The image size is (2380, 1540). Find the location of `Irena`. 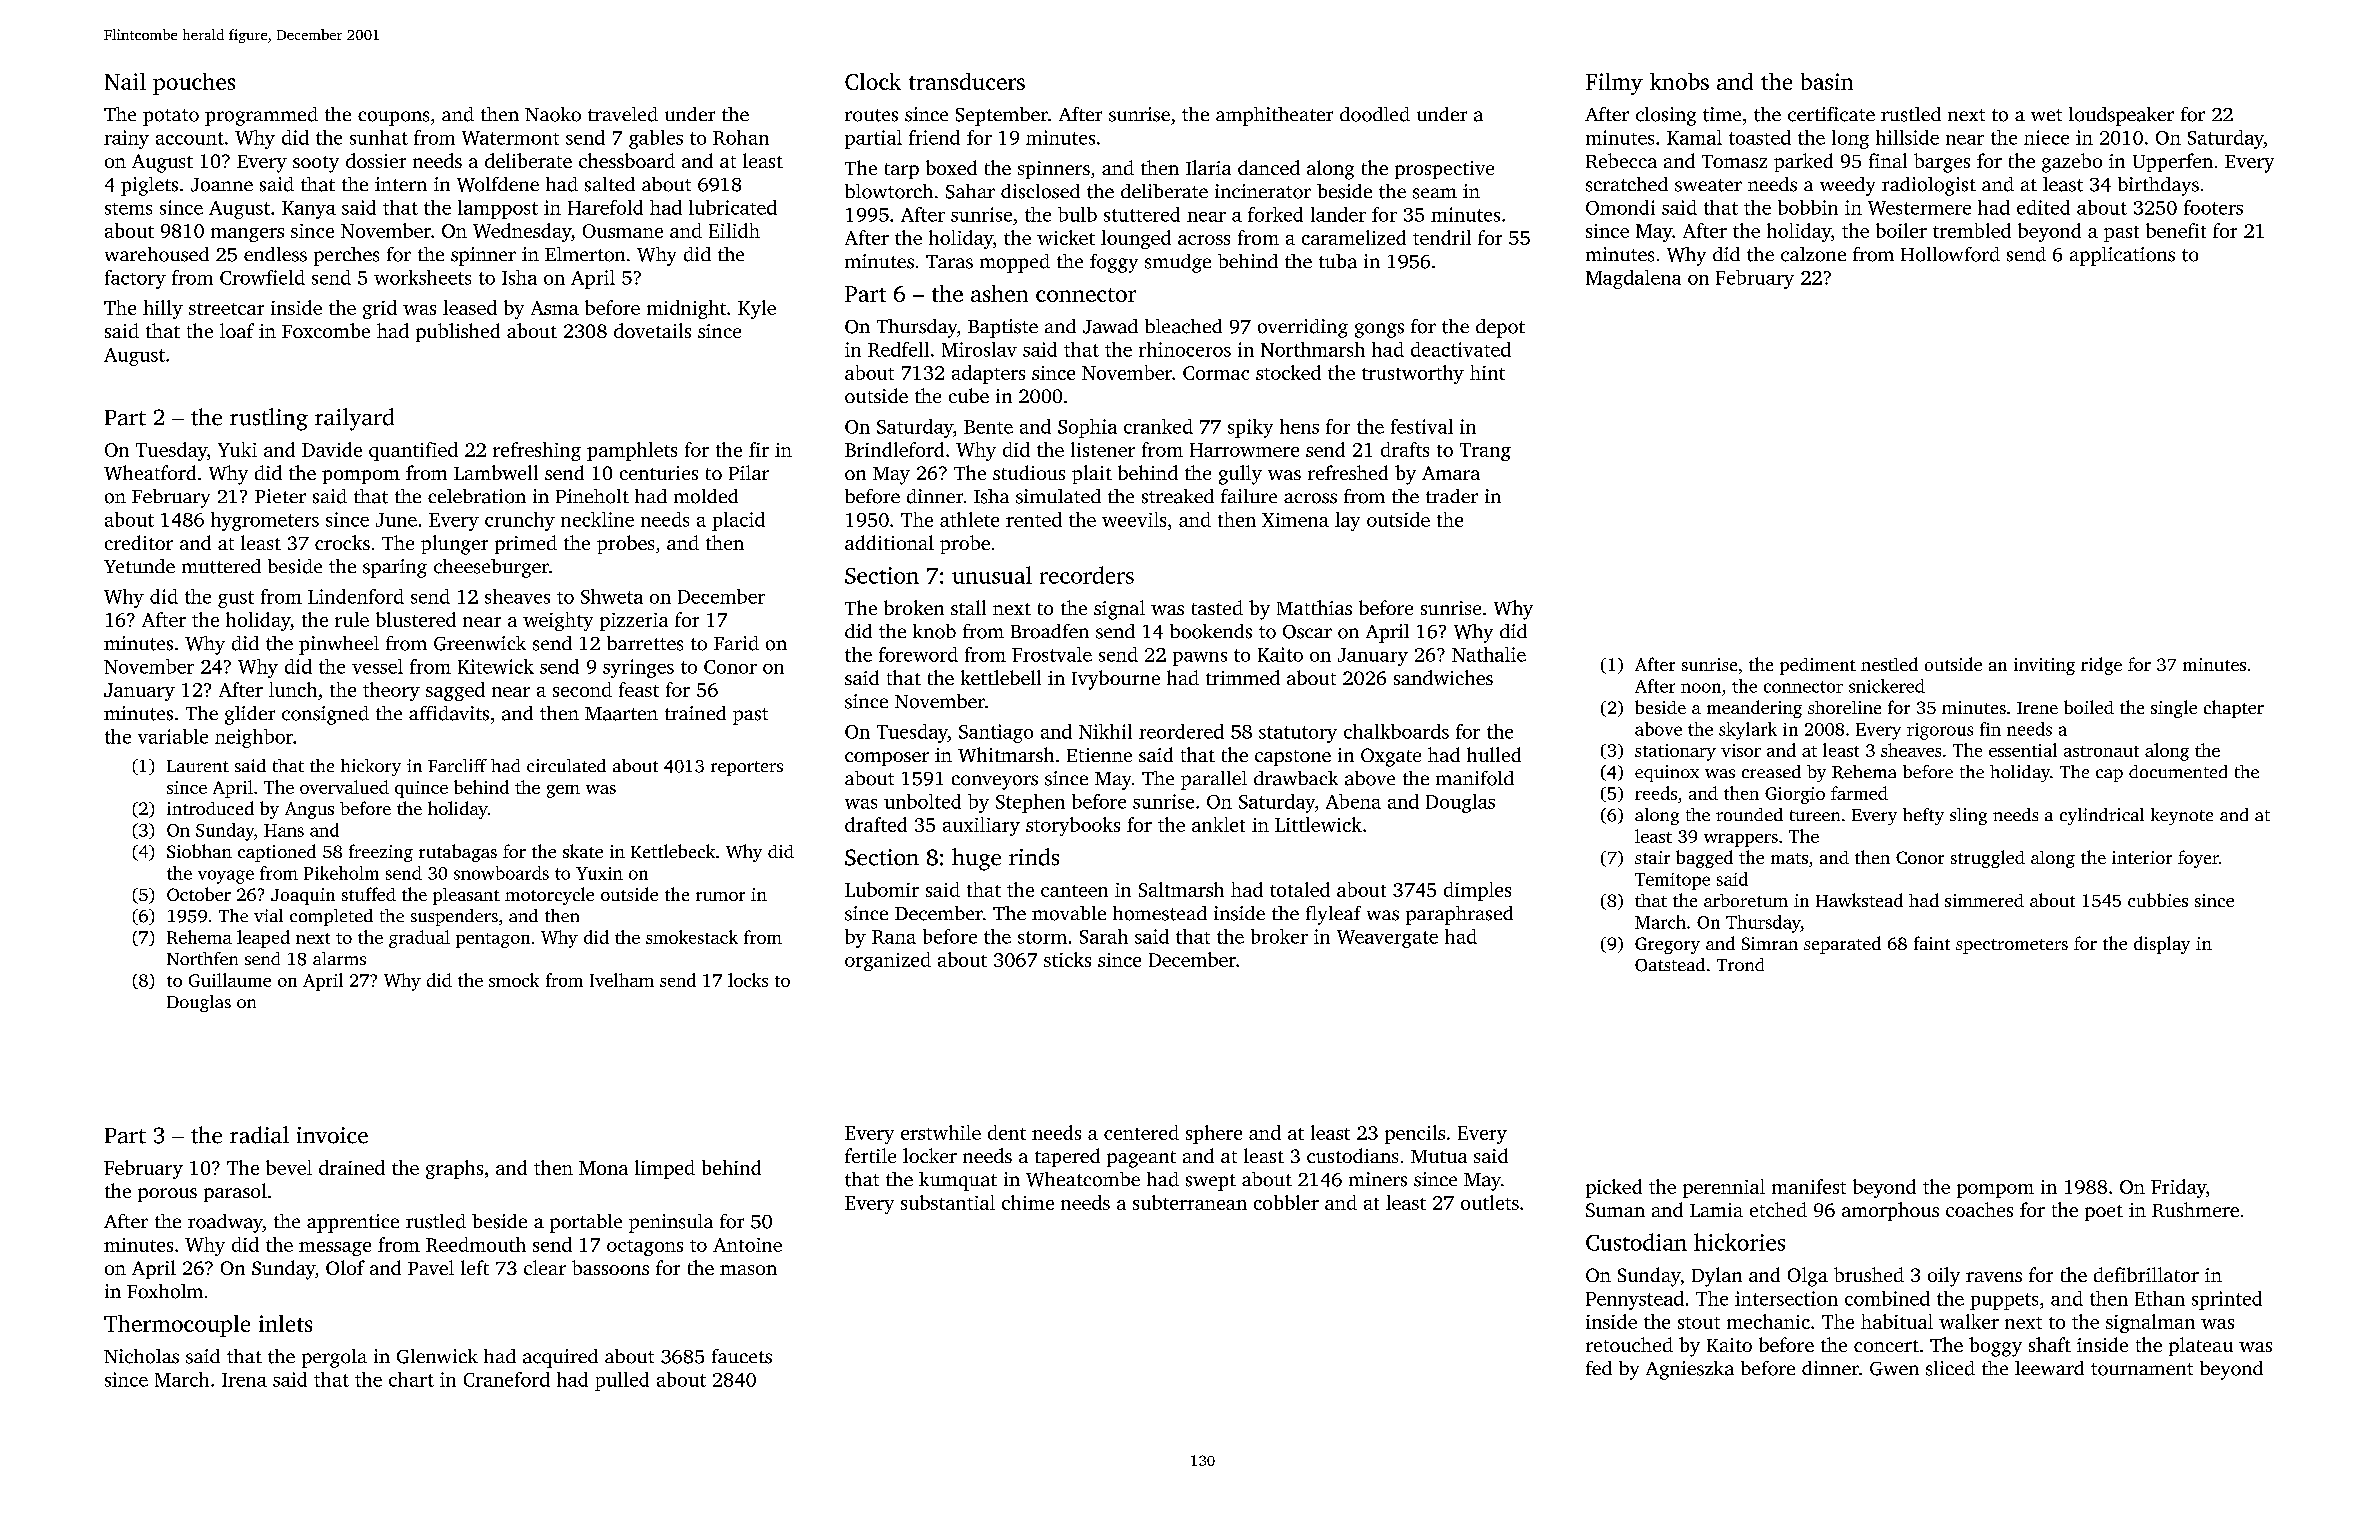

Irena is located at coordinates (244, 1380).
